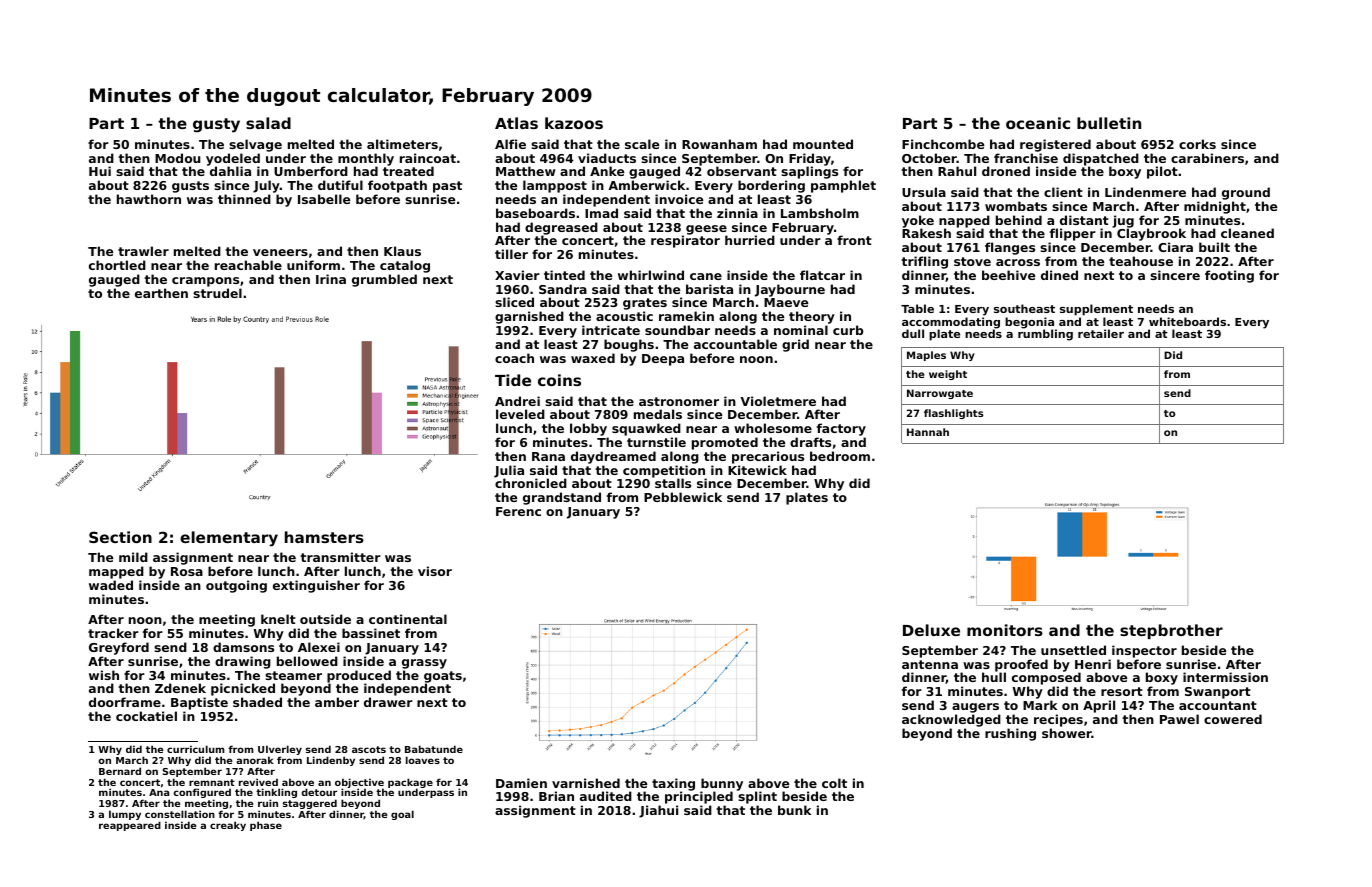 Image resolution: width=1372 pixels, height=887 pixels. I want to click on continental, so click(408, 619).
